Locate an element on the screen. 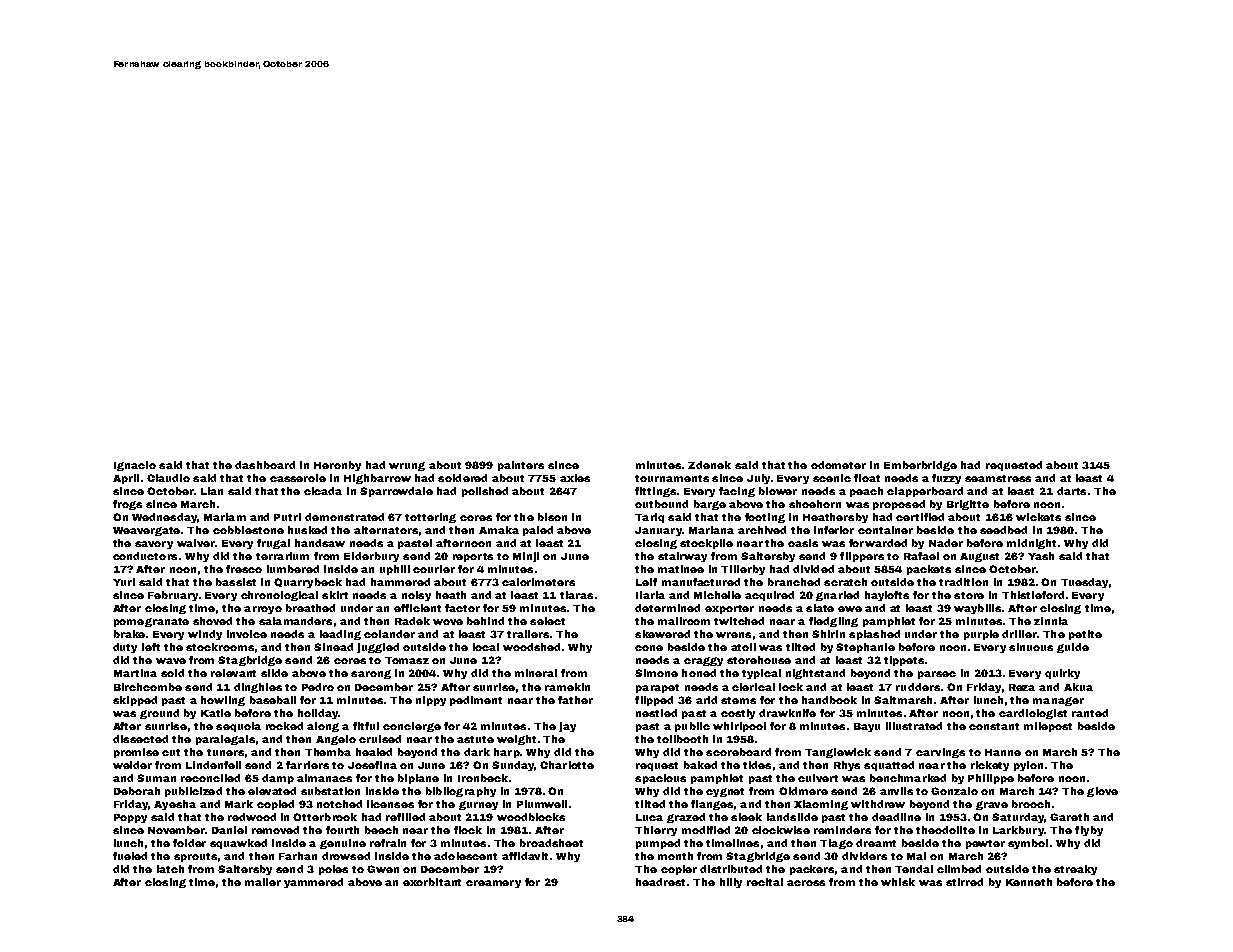  Charlotte is located at coordinates (567, 765).
